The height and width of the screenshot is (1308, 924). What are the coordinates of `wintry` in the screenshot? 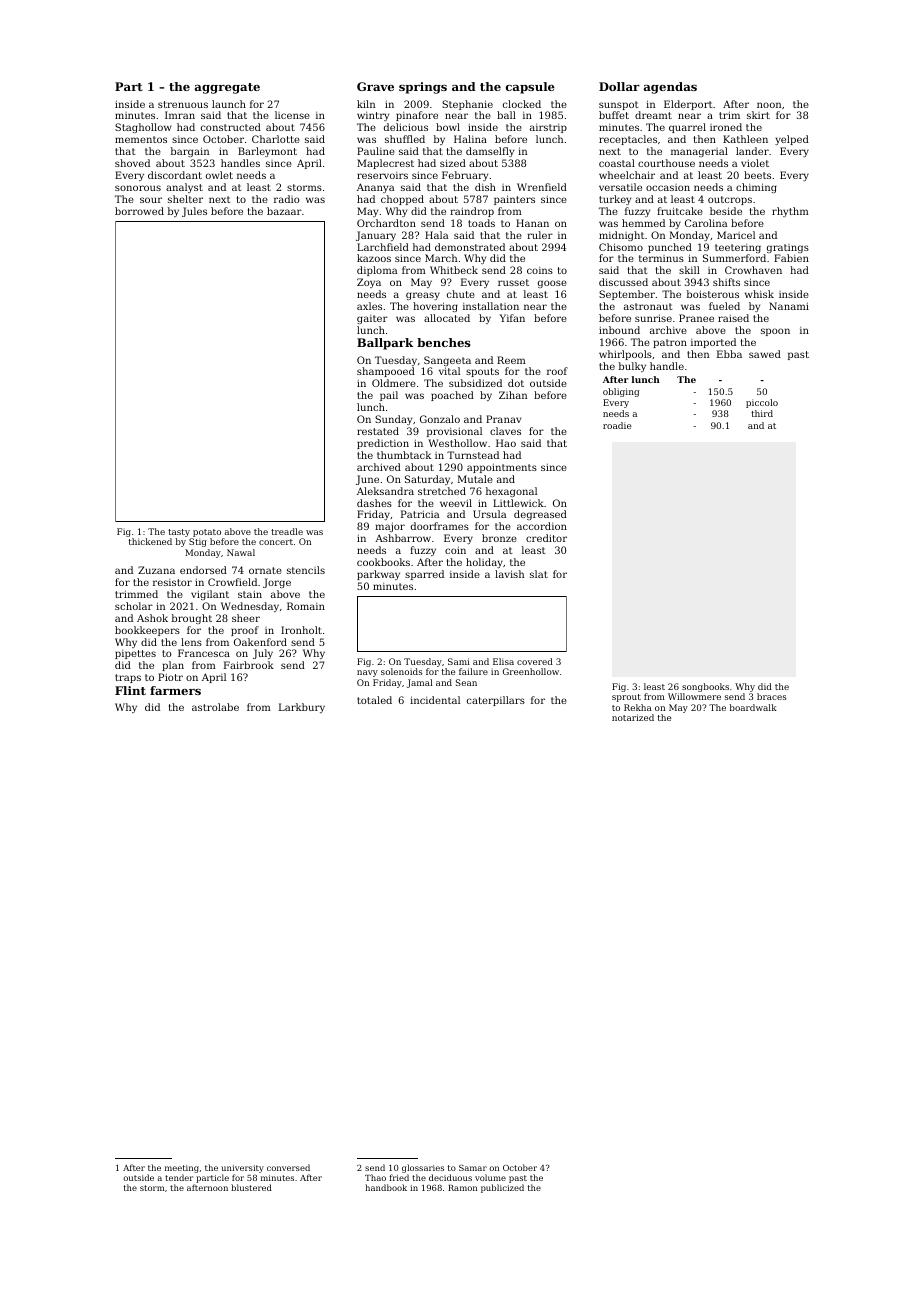 It's located at (373, 116).
